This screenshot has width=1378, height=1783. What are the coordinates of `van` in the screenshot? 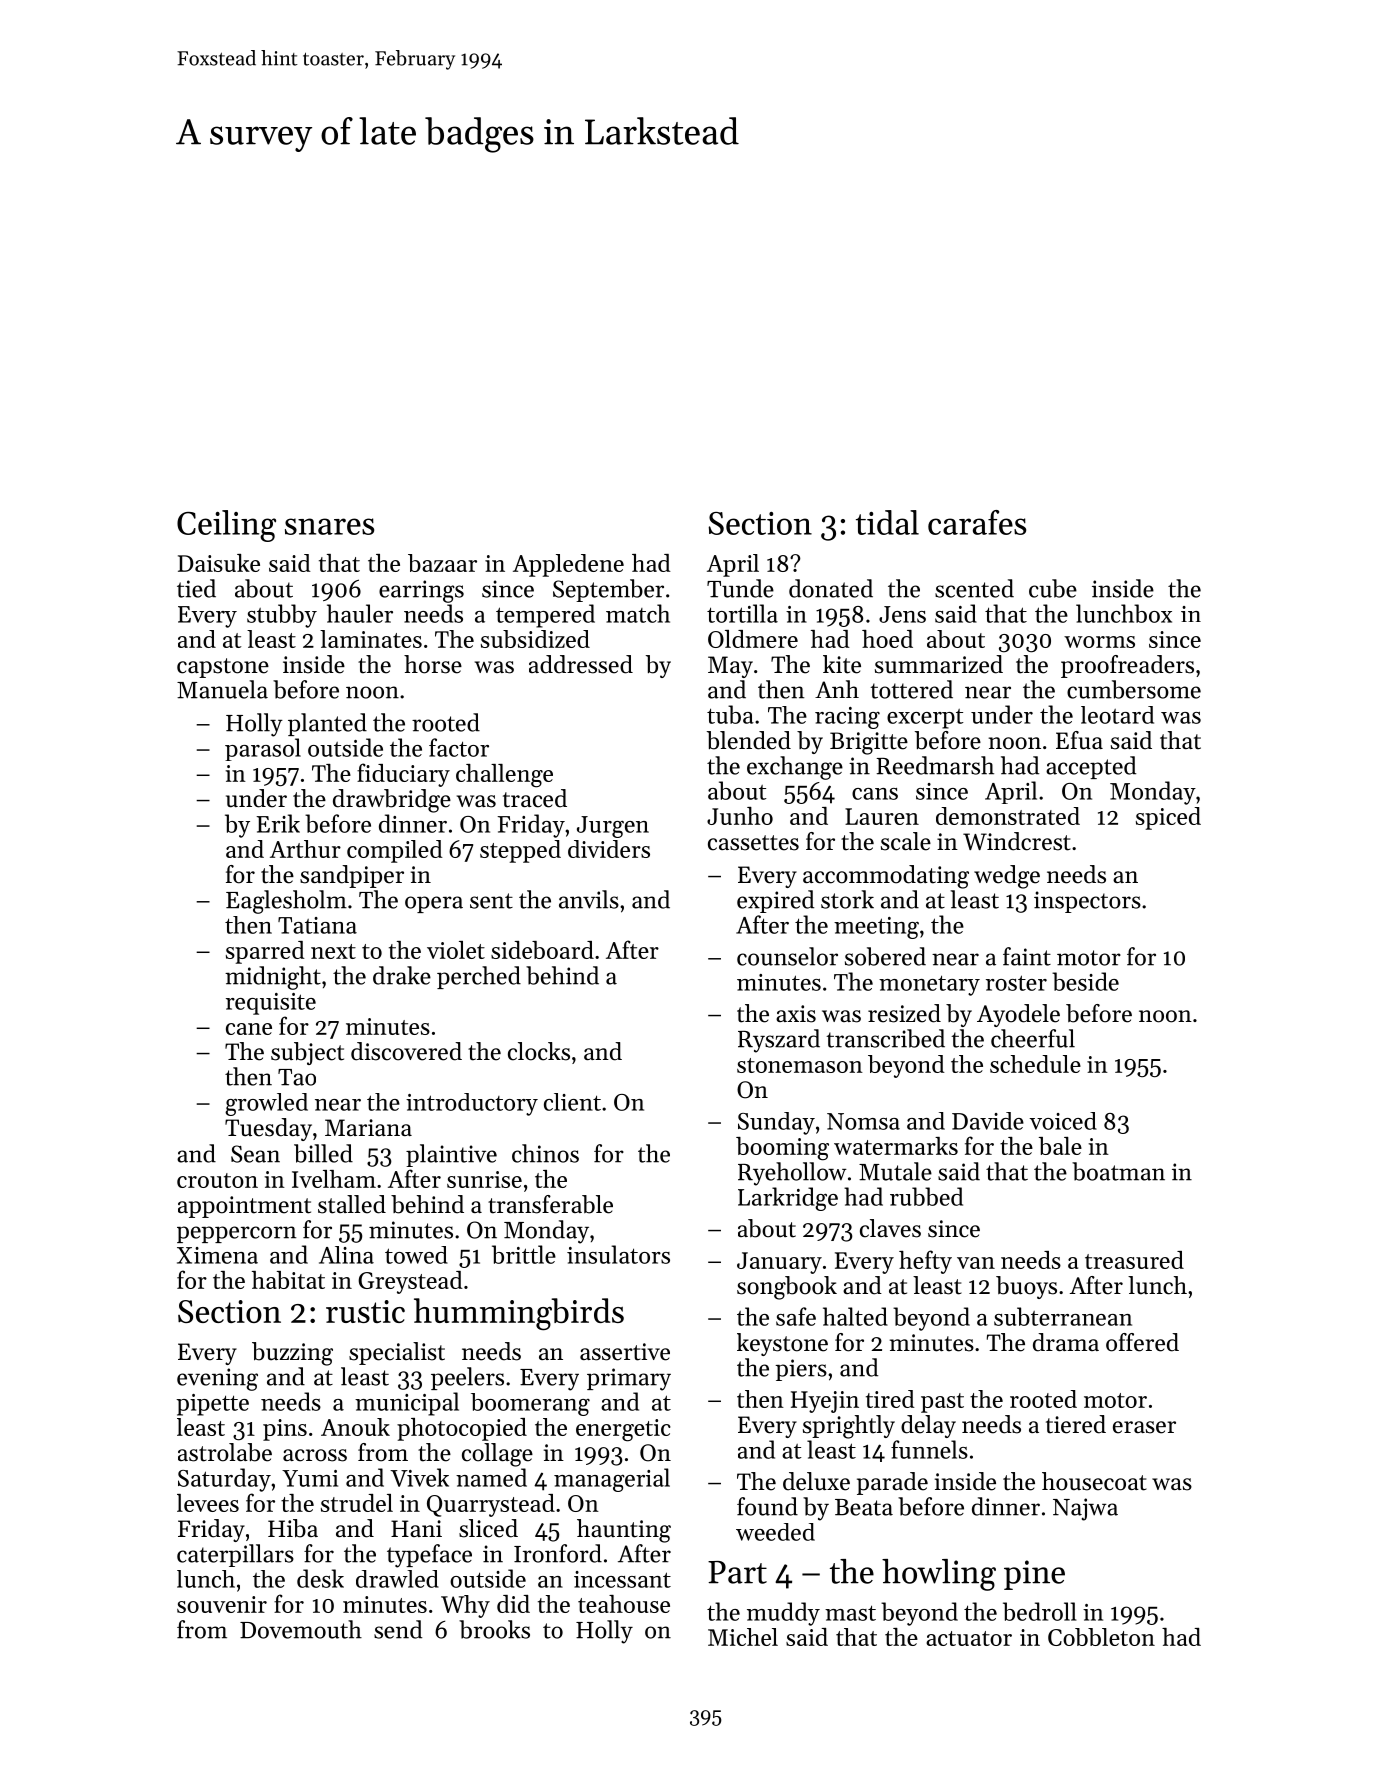 It's located at (976, 1263).
